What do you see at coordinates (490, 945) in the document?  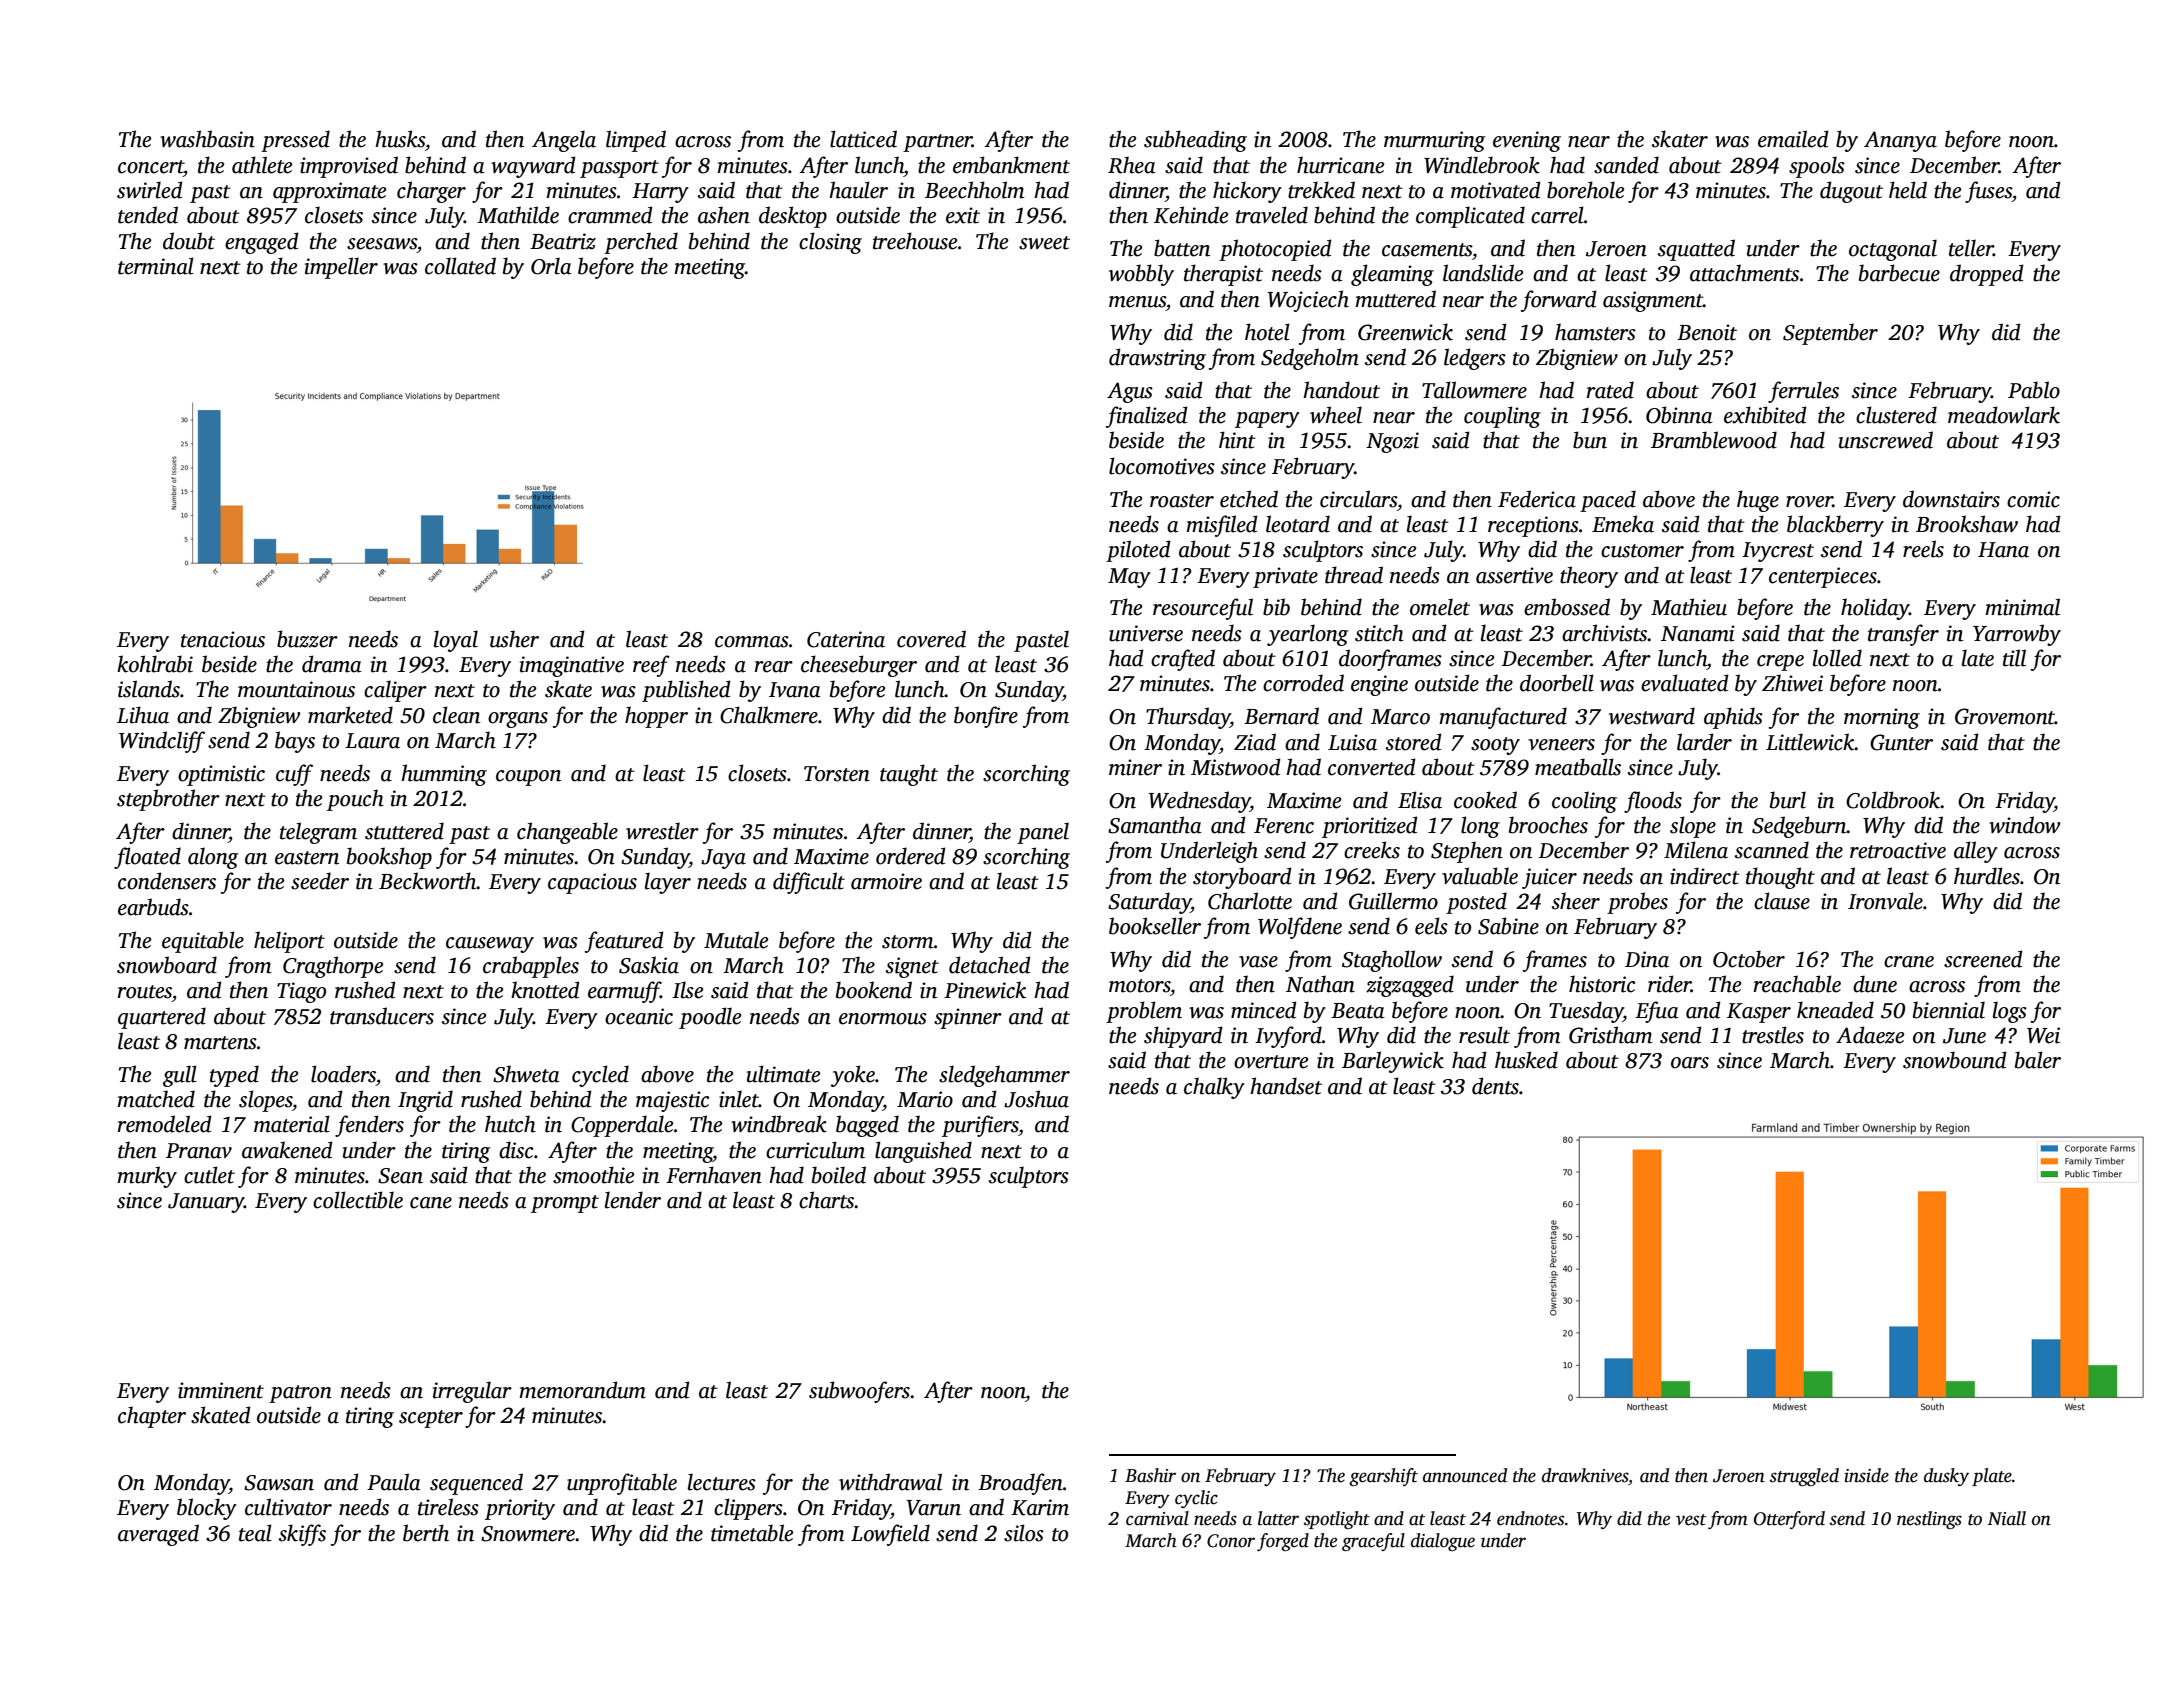 I see `causeway` at bounding box center [490, 945].
